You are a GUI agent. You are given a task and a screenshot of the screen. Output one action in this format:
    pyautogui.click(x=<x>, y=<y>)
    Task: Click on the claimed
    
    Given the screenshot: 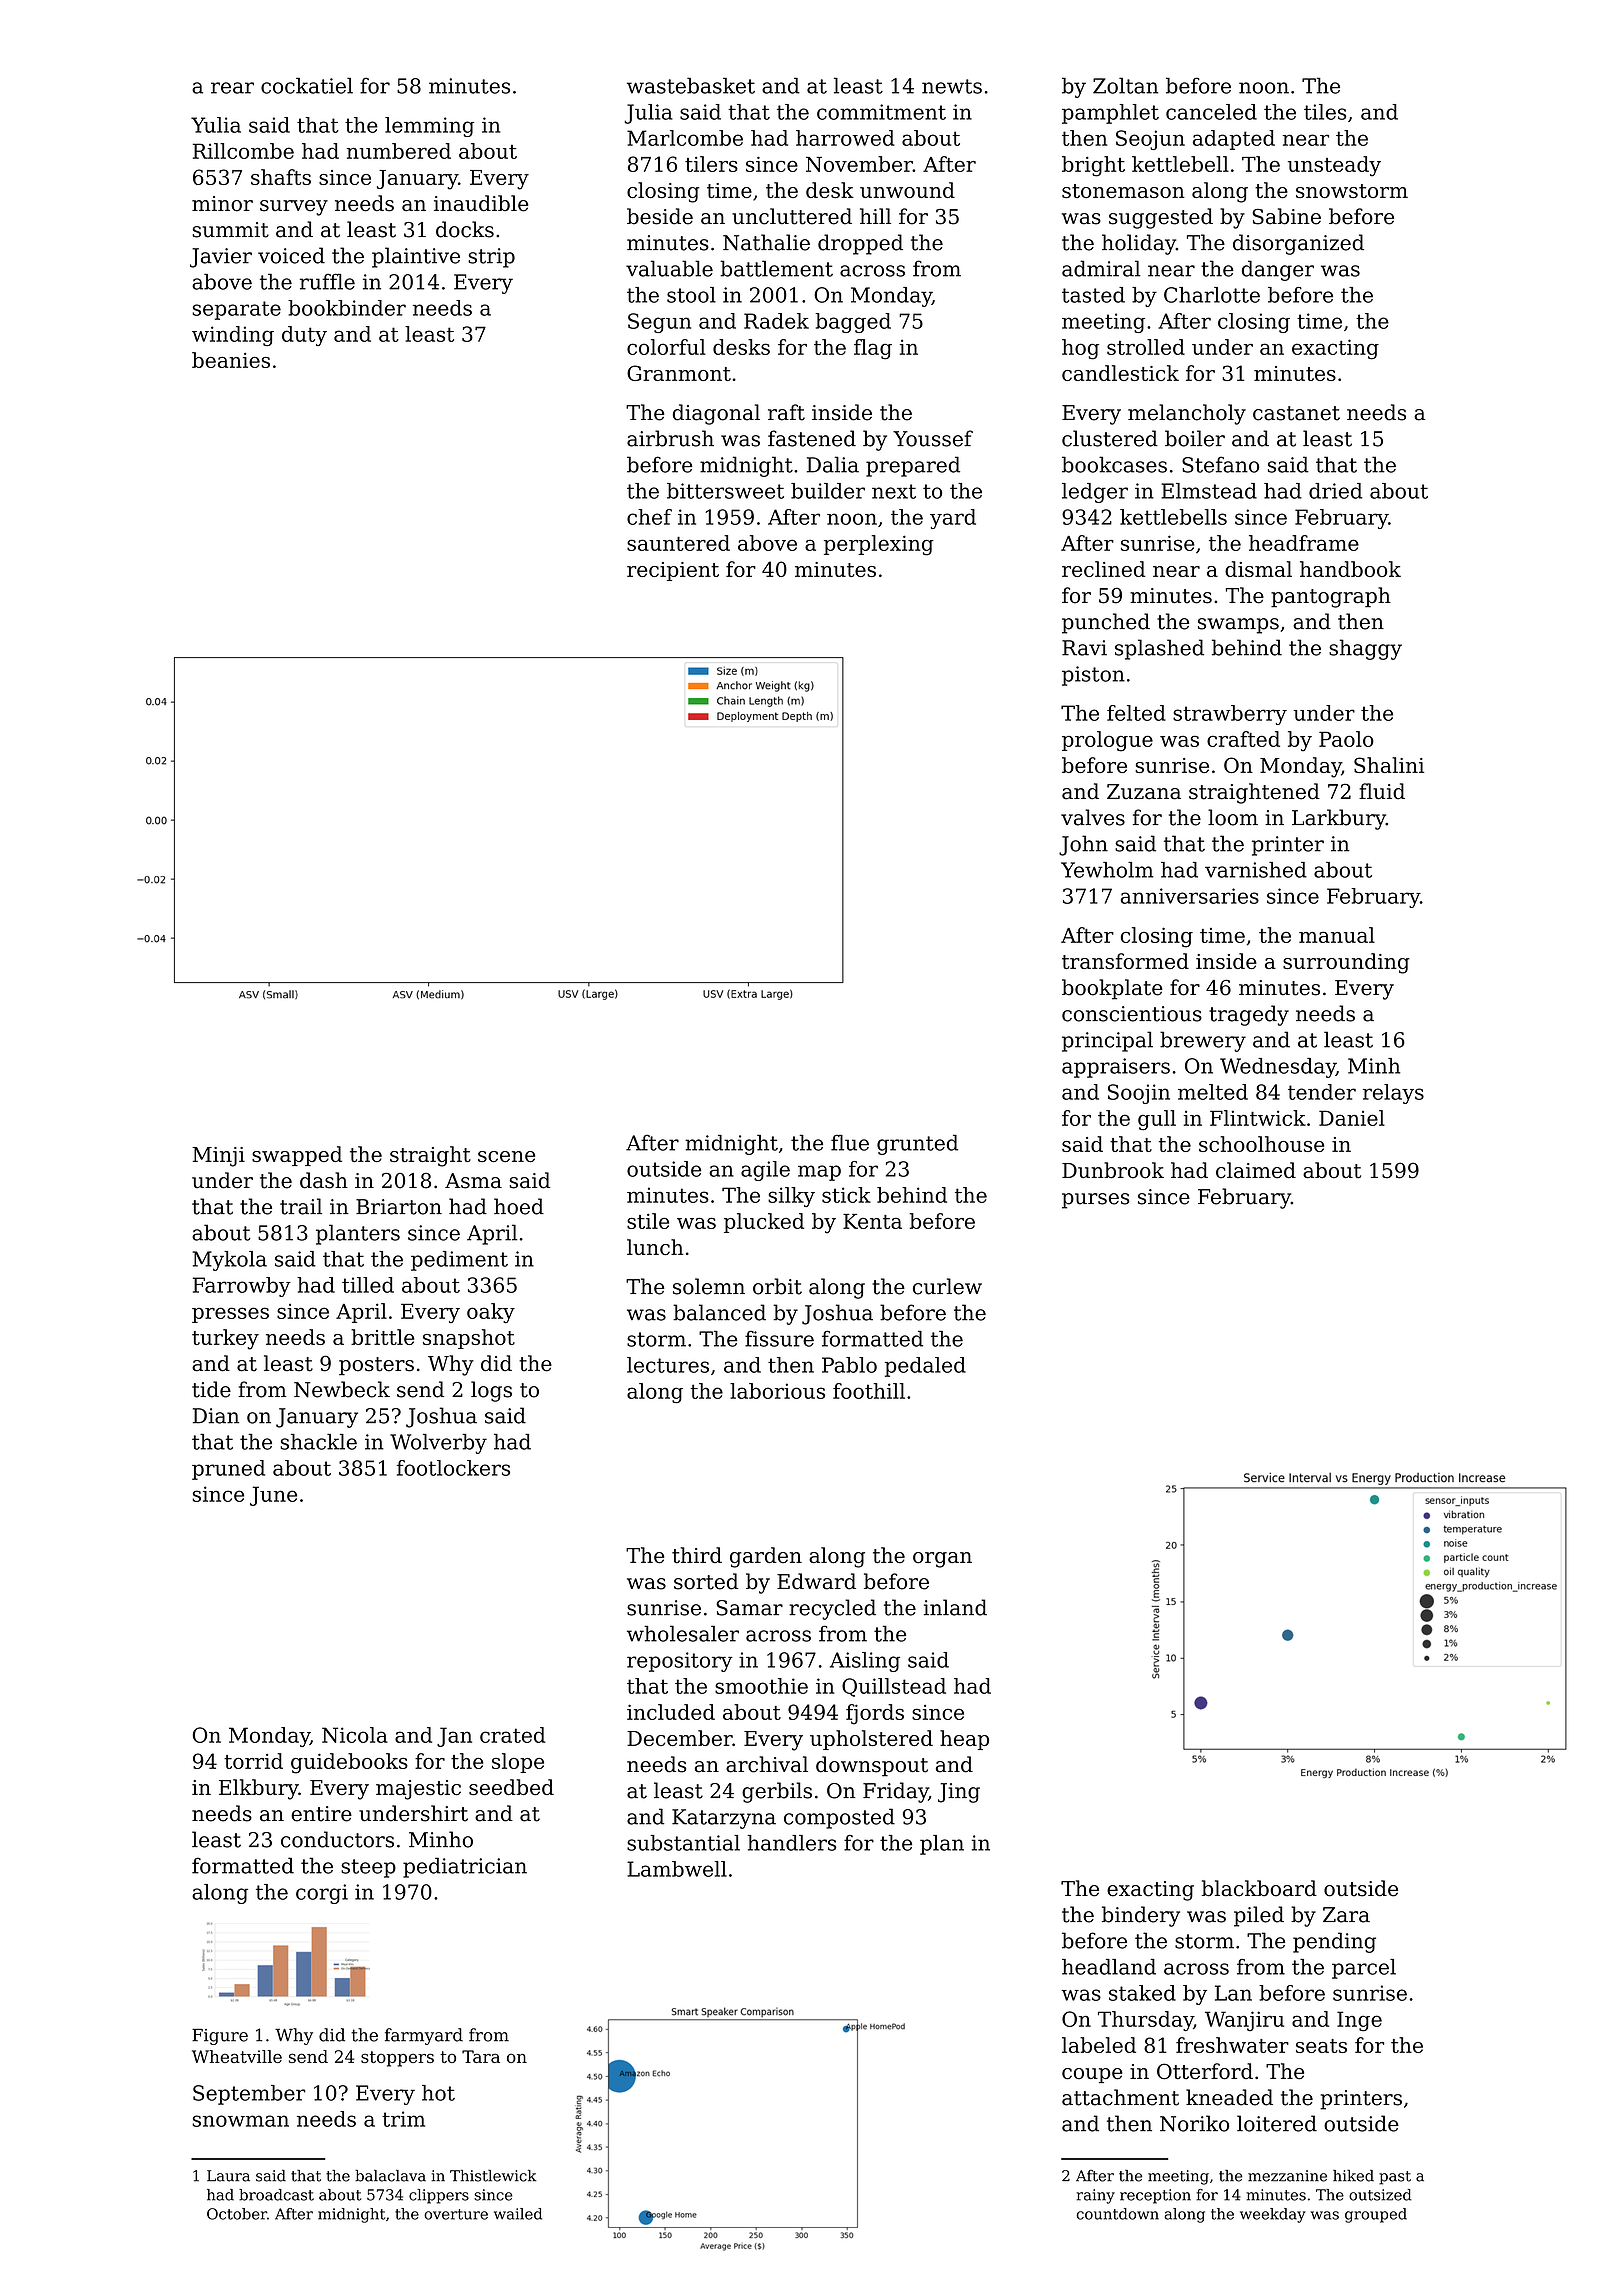 What is the action you would take?
    pyautogui.click(x=1256, y=1170)
